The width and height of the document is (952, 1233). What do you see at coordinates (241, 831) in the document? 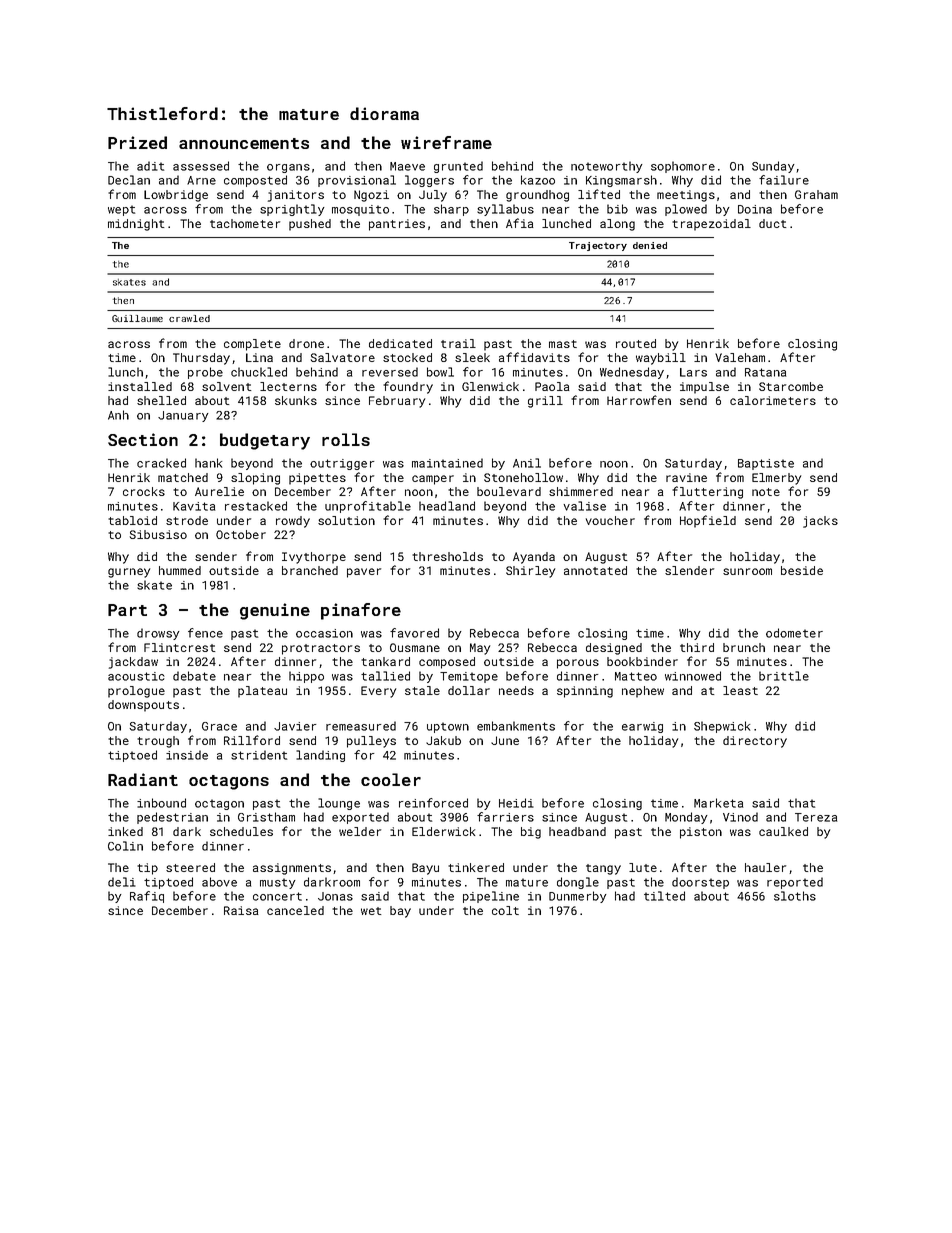
I see `schedules` at bounding box center [241, 831].
